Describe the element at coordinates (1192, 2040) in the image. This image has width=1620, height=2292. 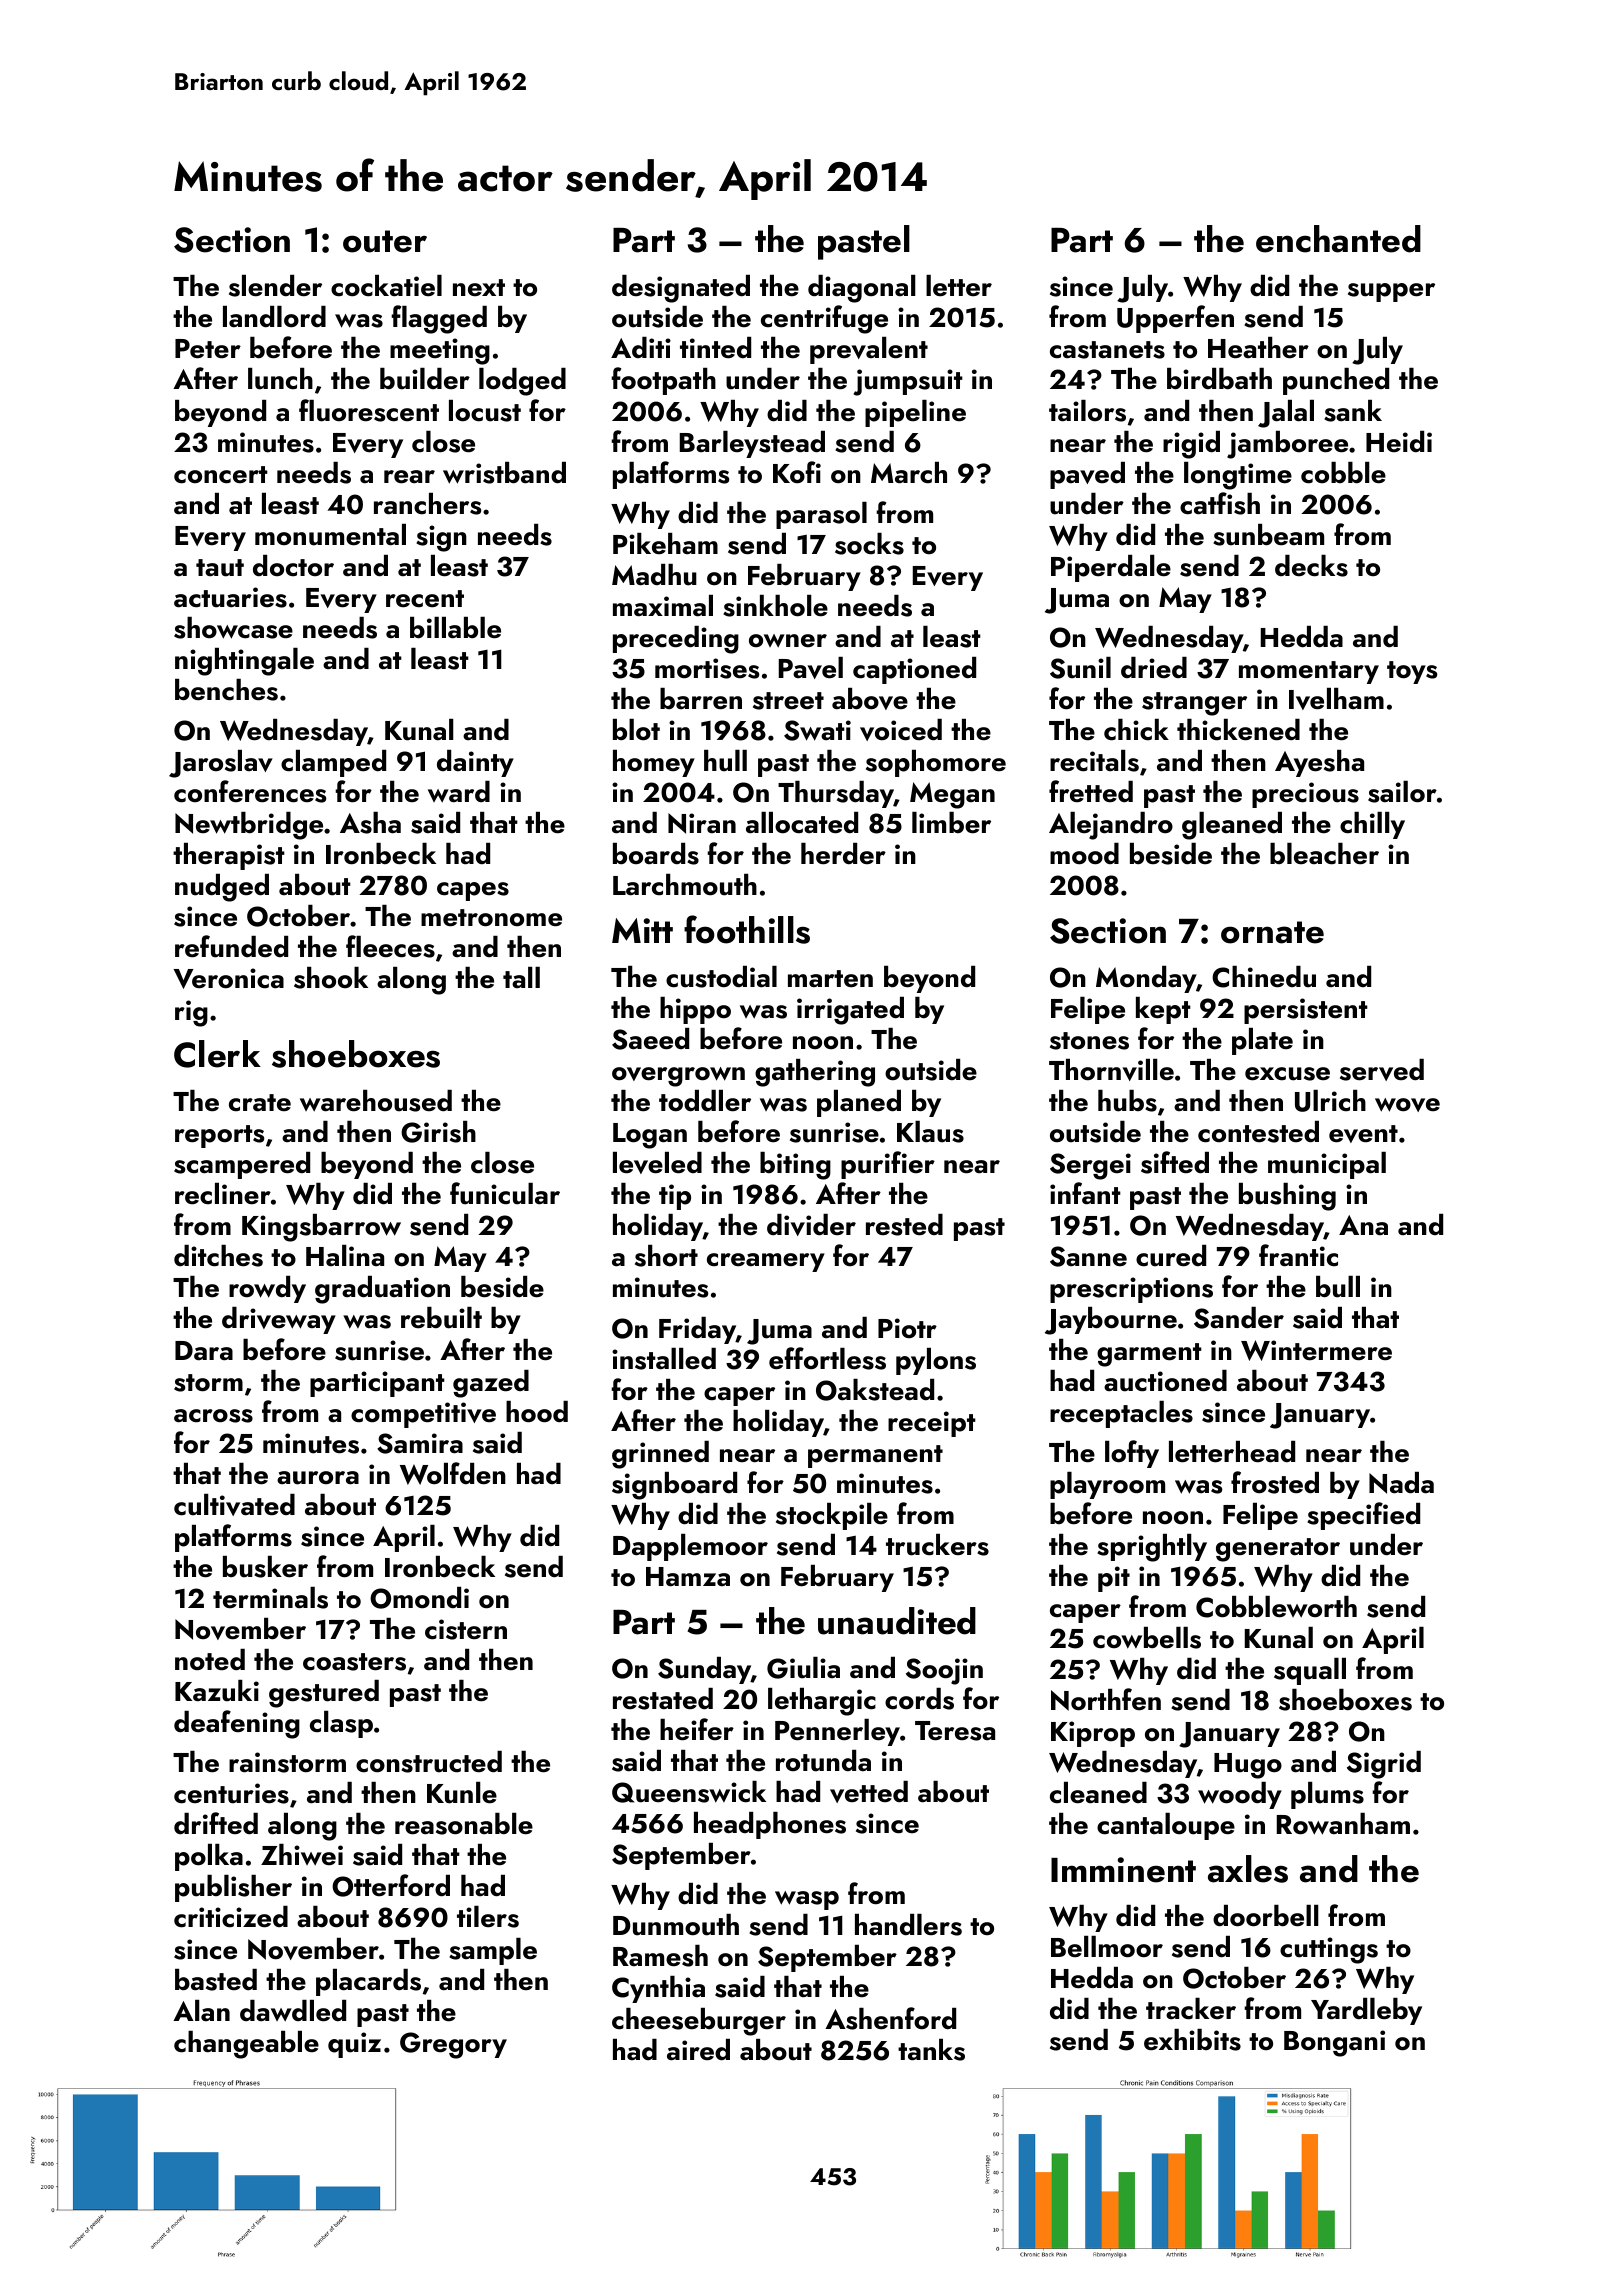
I see `exhibits` at that location.
